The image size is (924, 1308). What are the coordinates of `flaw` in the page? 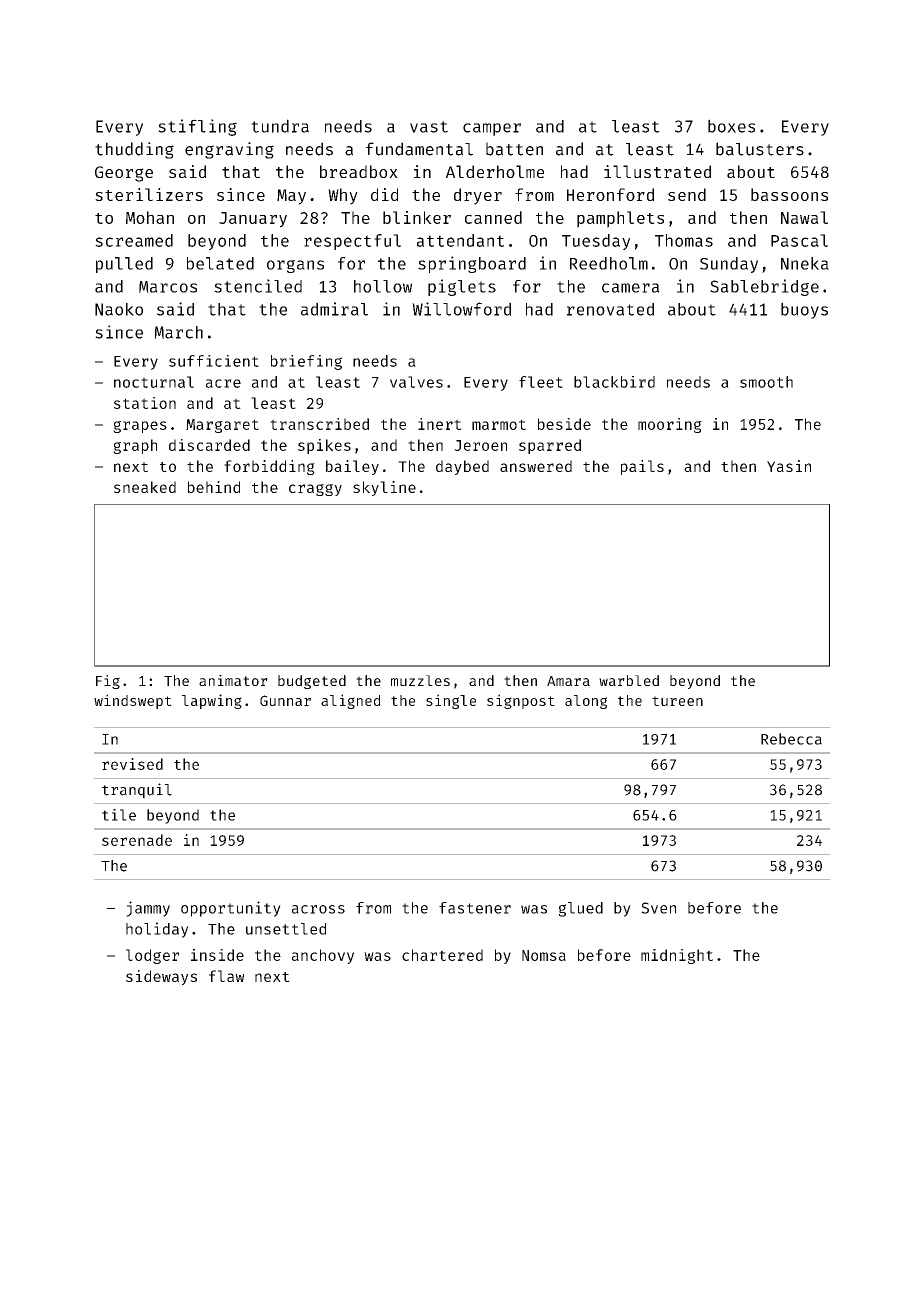 It's located at (226, 976).
